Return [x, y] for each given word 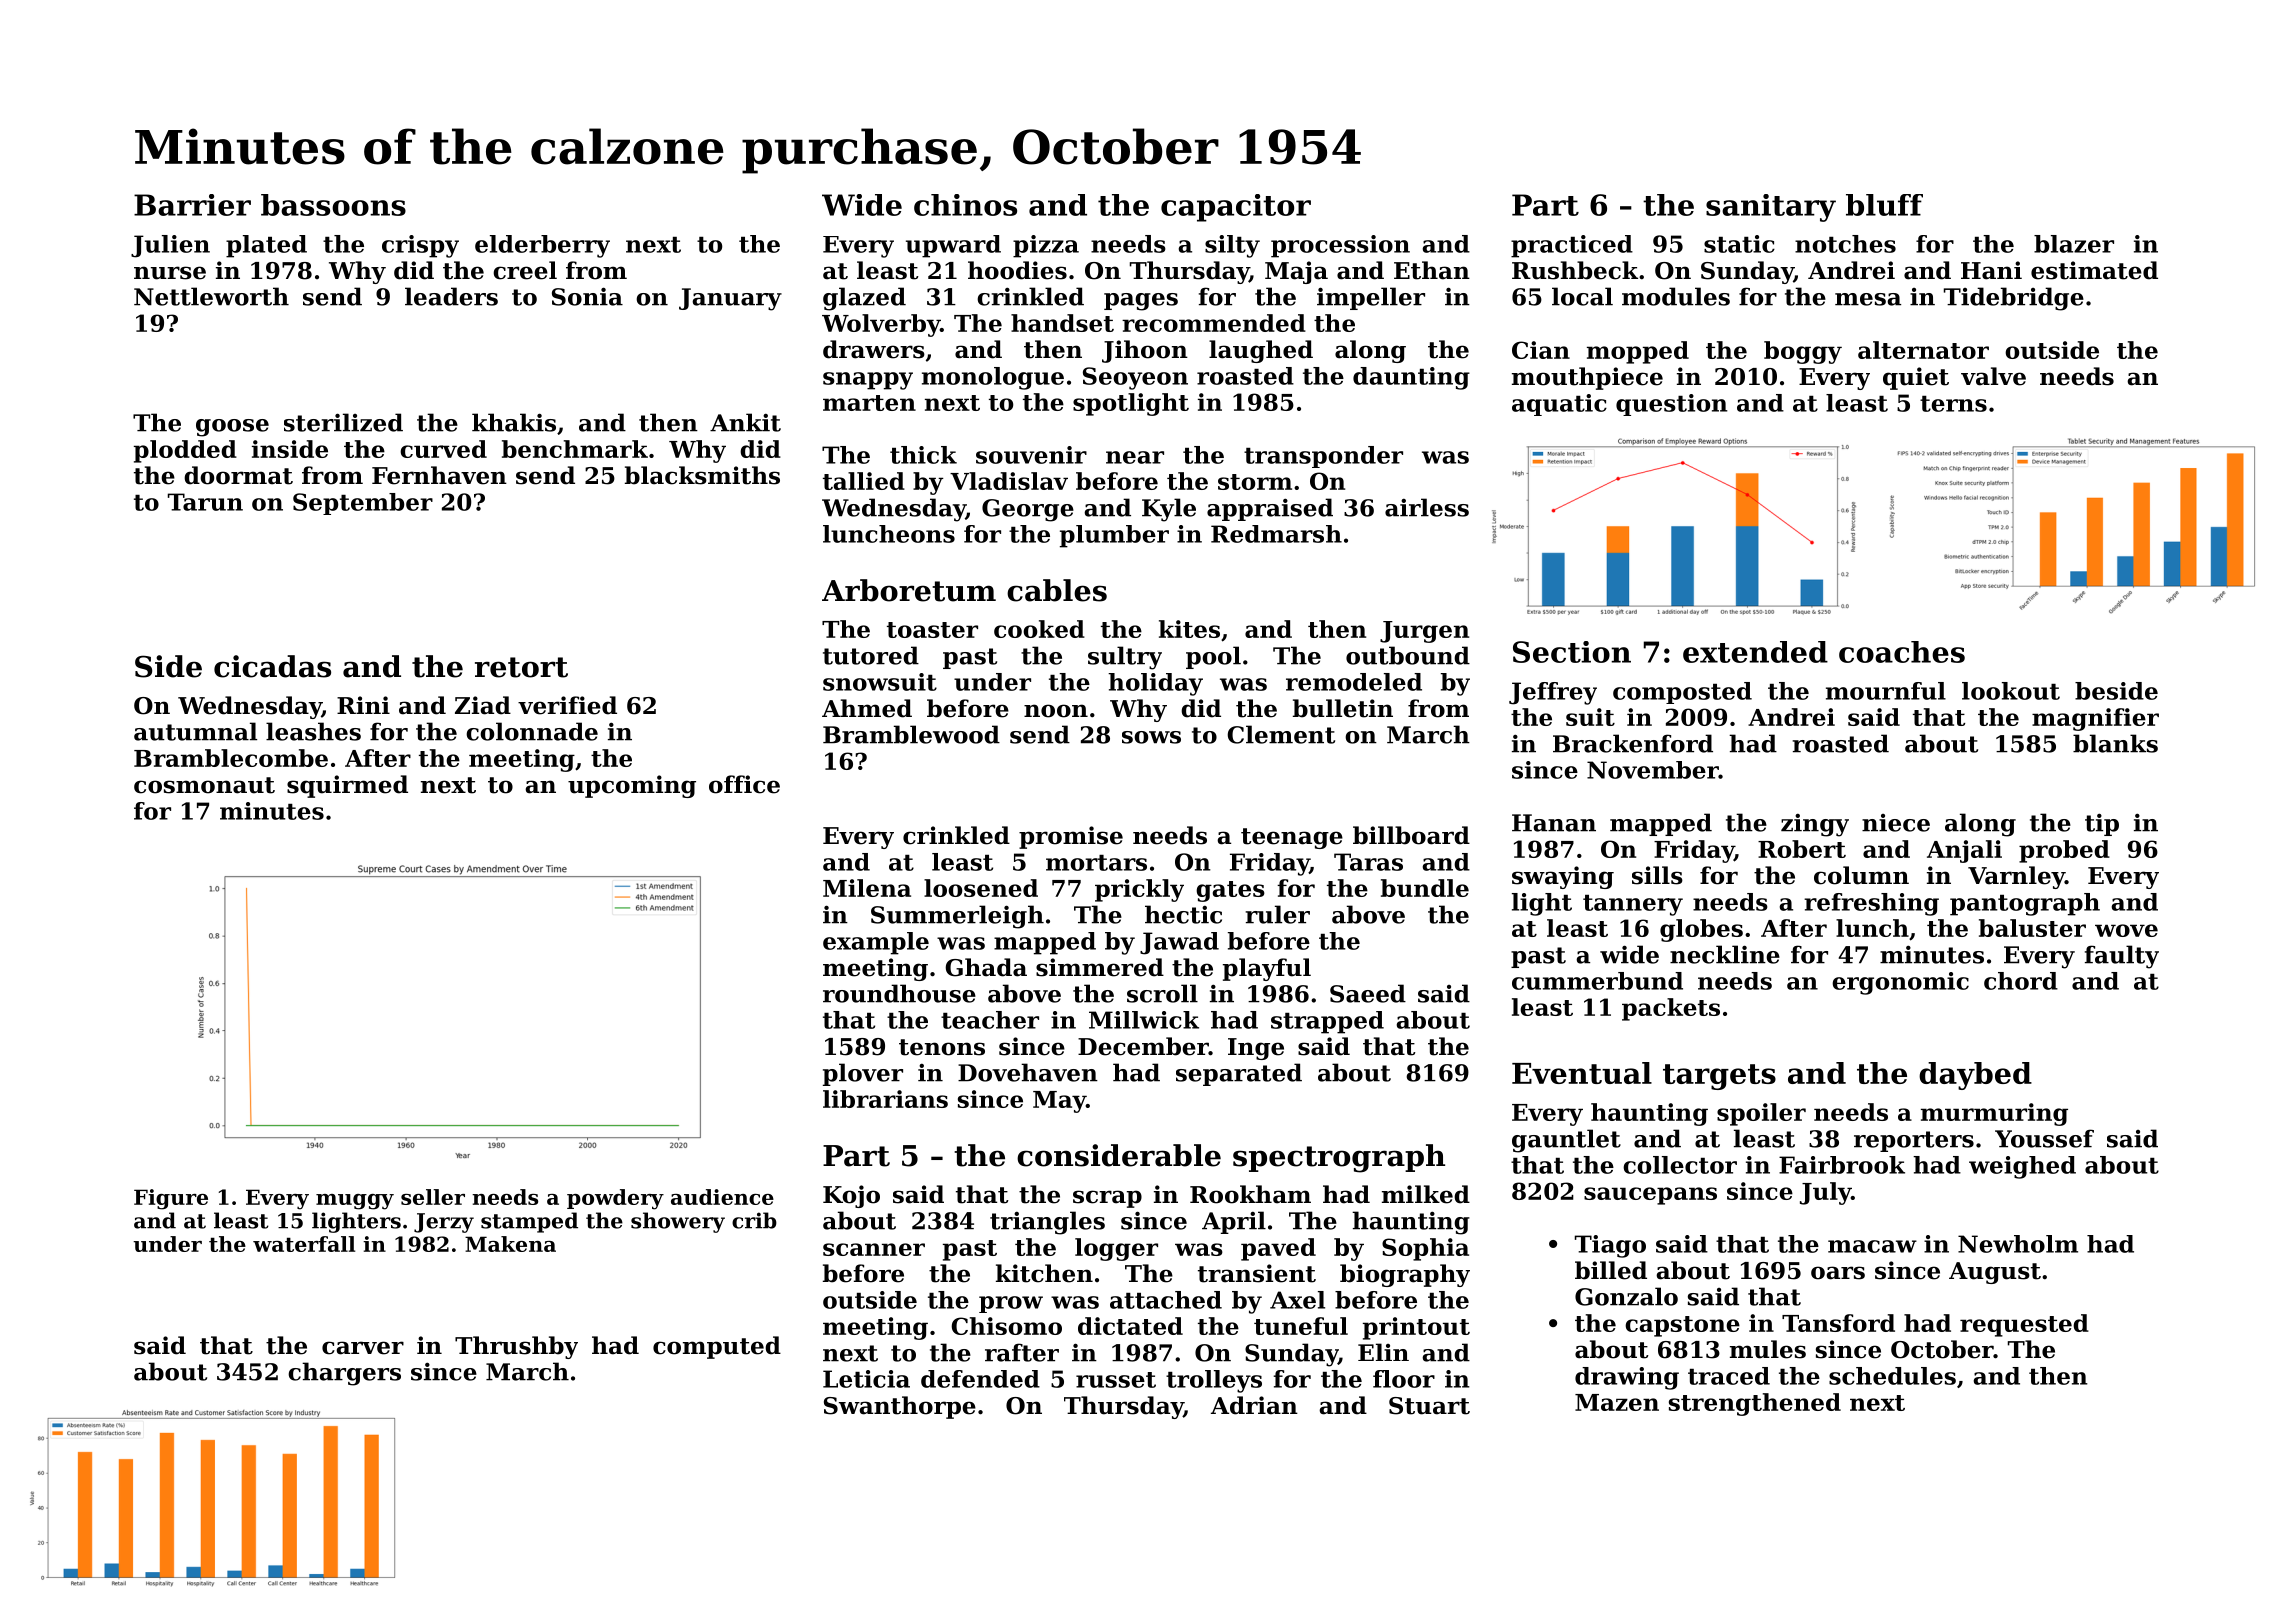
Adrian [1254, 1405]
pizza [1046, 246]
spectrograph [1339, 1158]
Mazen [1617, 1402]
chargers [344, 1374]
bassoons [333, 205]
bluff [1884, 205]
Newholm [2018, 1244]
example [876, 943]
